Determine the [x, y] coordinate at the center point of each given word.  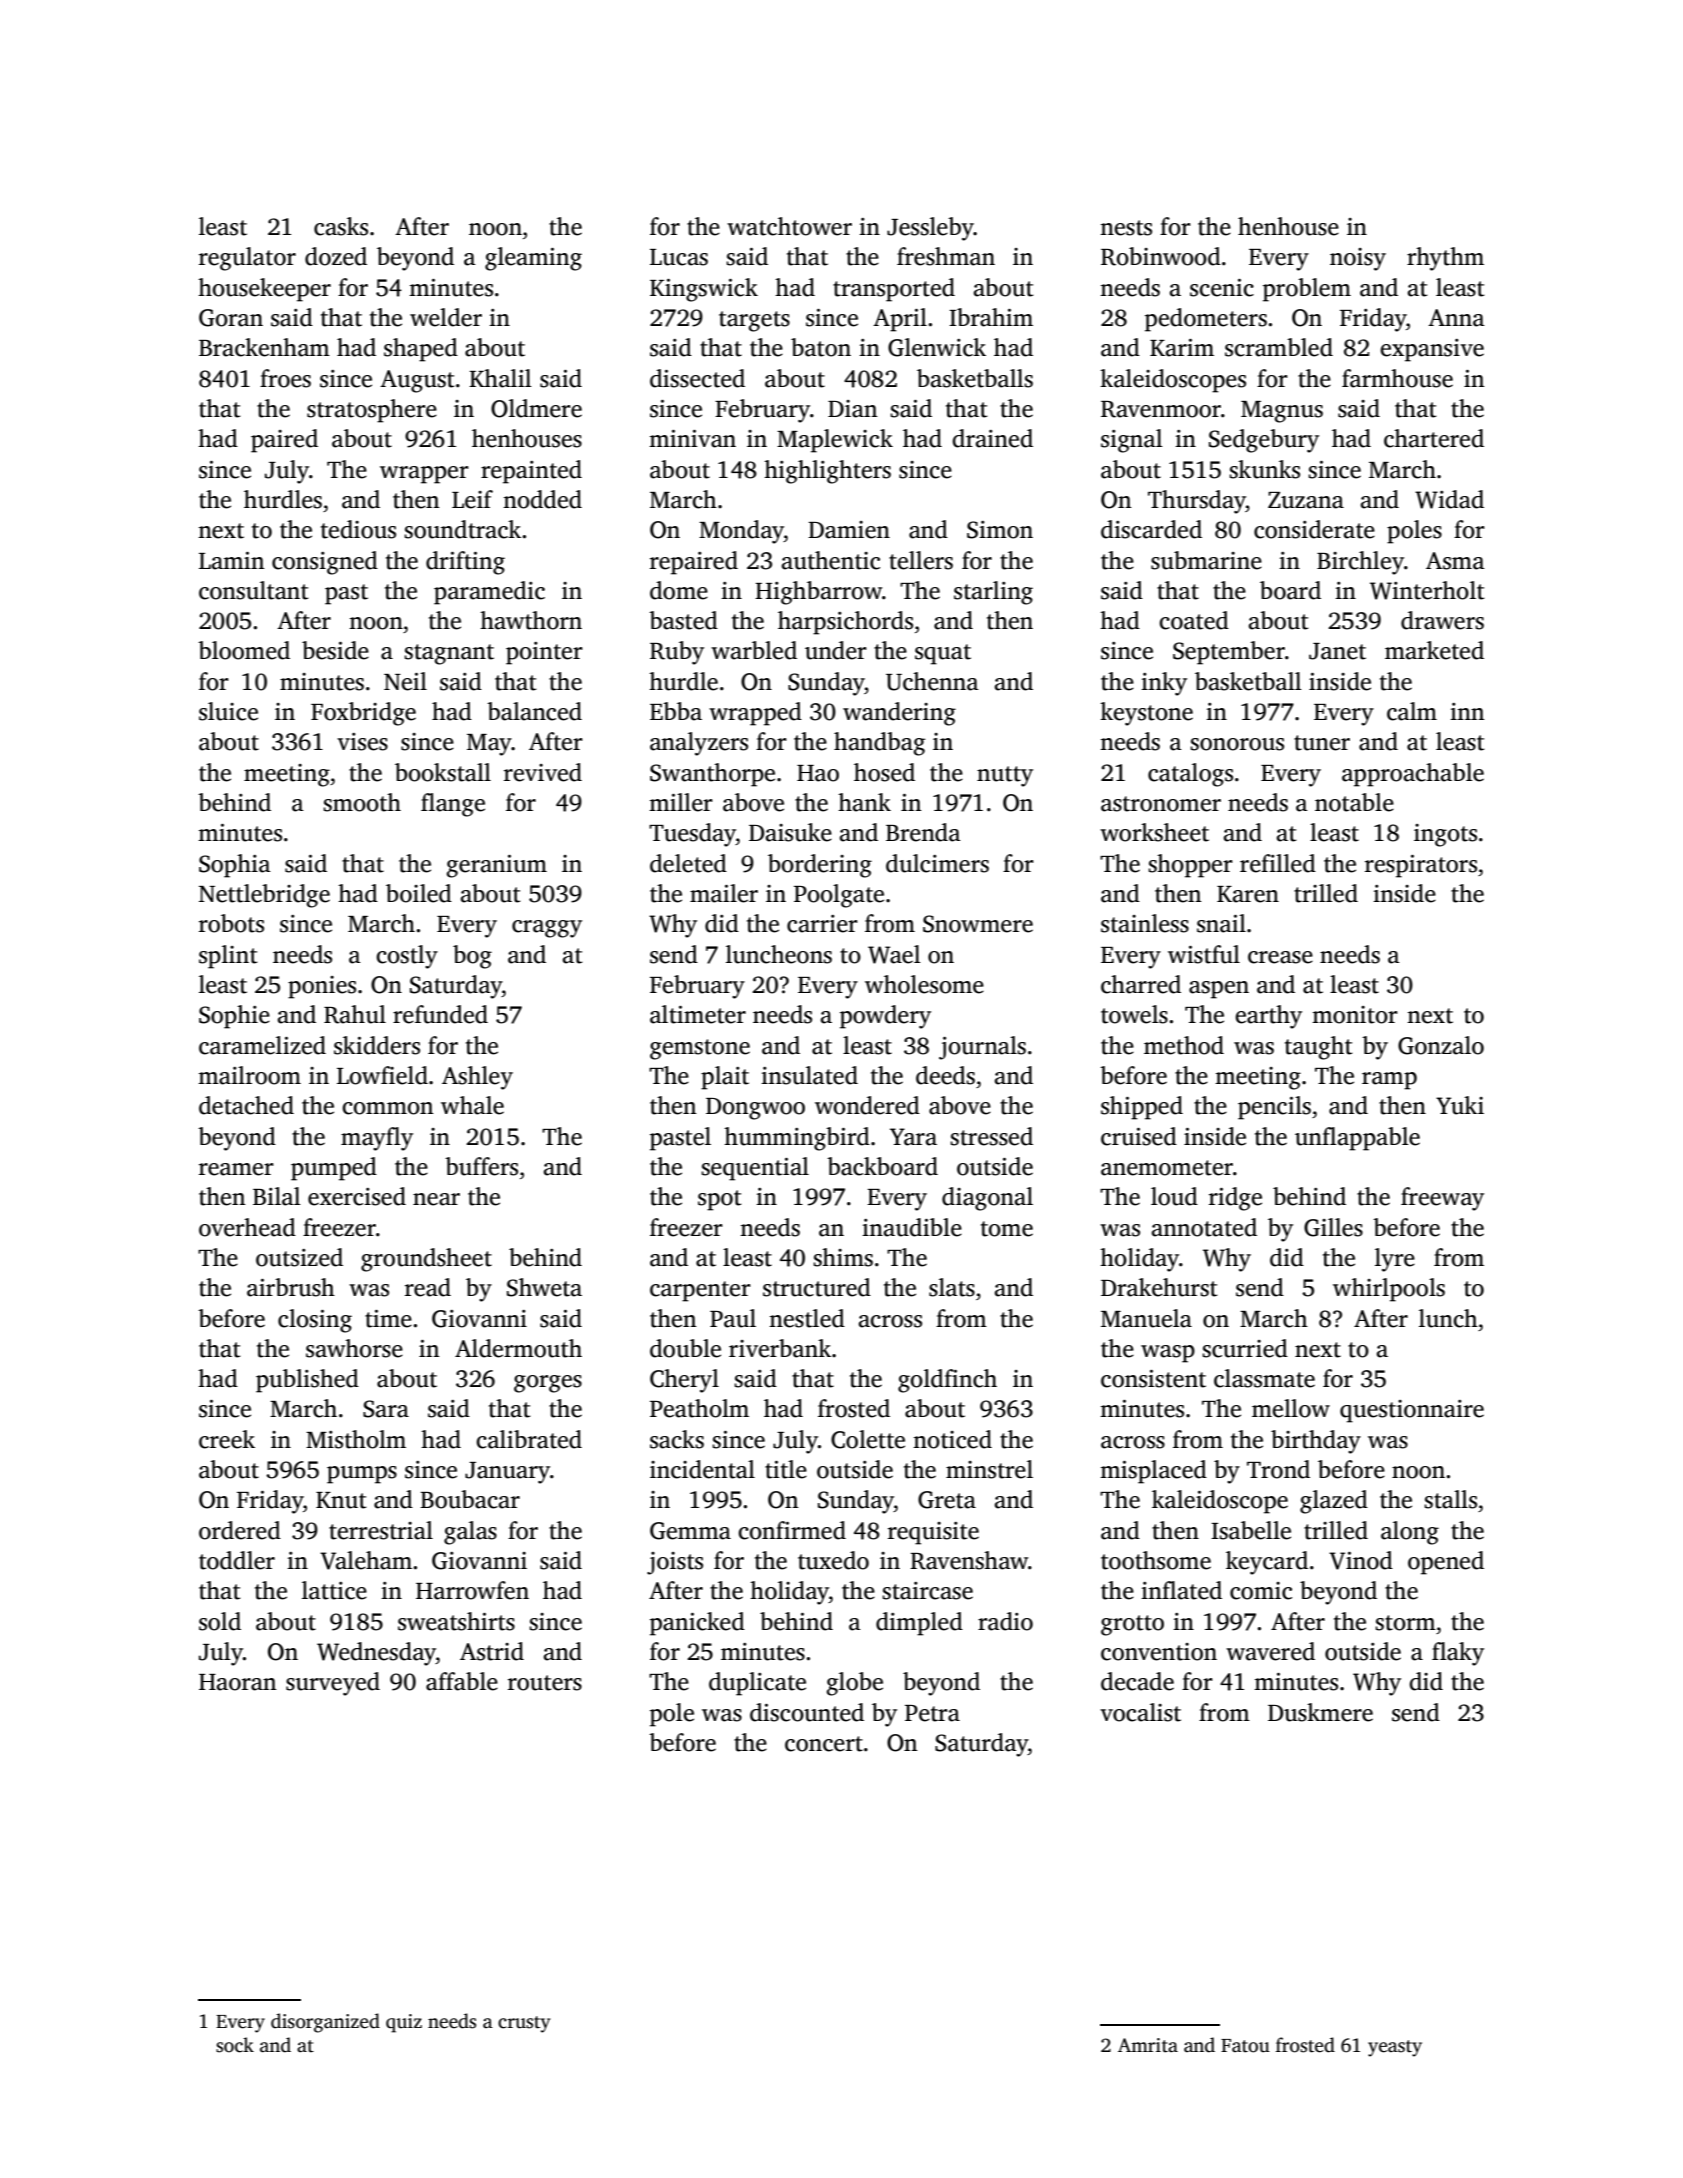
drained [992, 438]
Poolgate [839, 896]
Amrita [1148, 2045]
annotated [1204, 1227]
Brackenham [264, 347]
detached [246, 1105]
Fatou [1245, 2046]
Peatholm [699, 1408]
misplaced [1153, 1472]
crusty [524, 2024]
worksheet [1154, 832]
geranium [497, 866]
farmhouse [1397, 378]
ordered [240, 1530]
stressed [991, 1136]
